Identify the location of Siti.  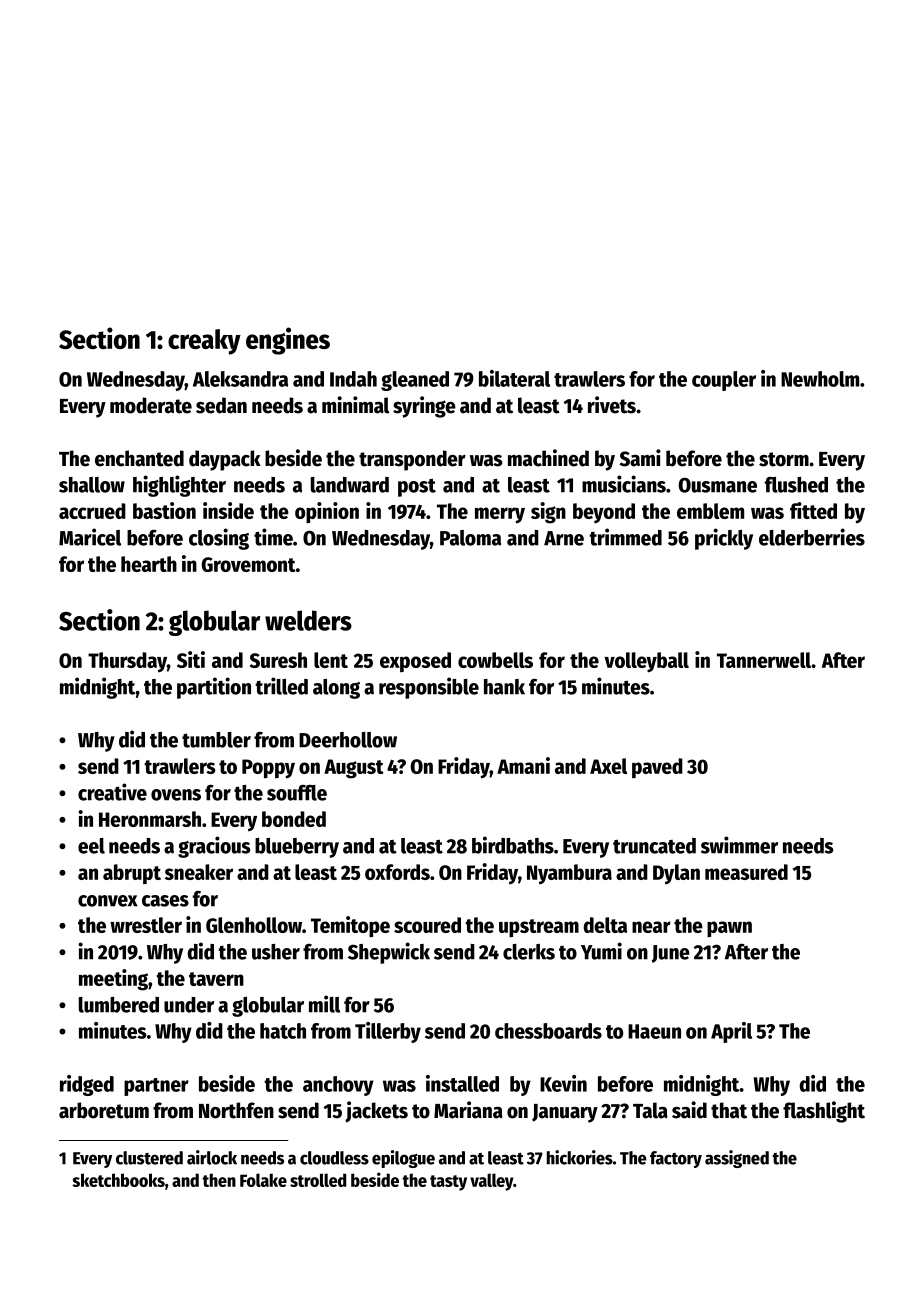
(191, 659).
